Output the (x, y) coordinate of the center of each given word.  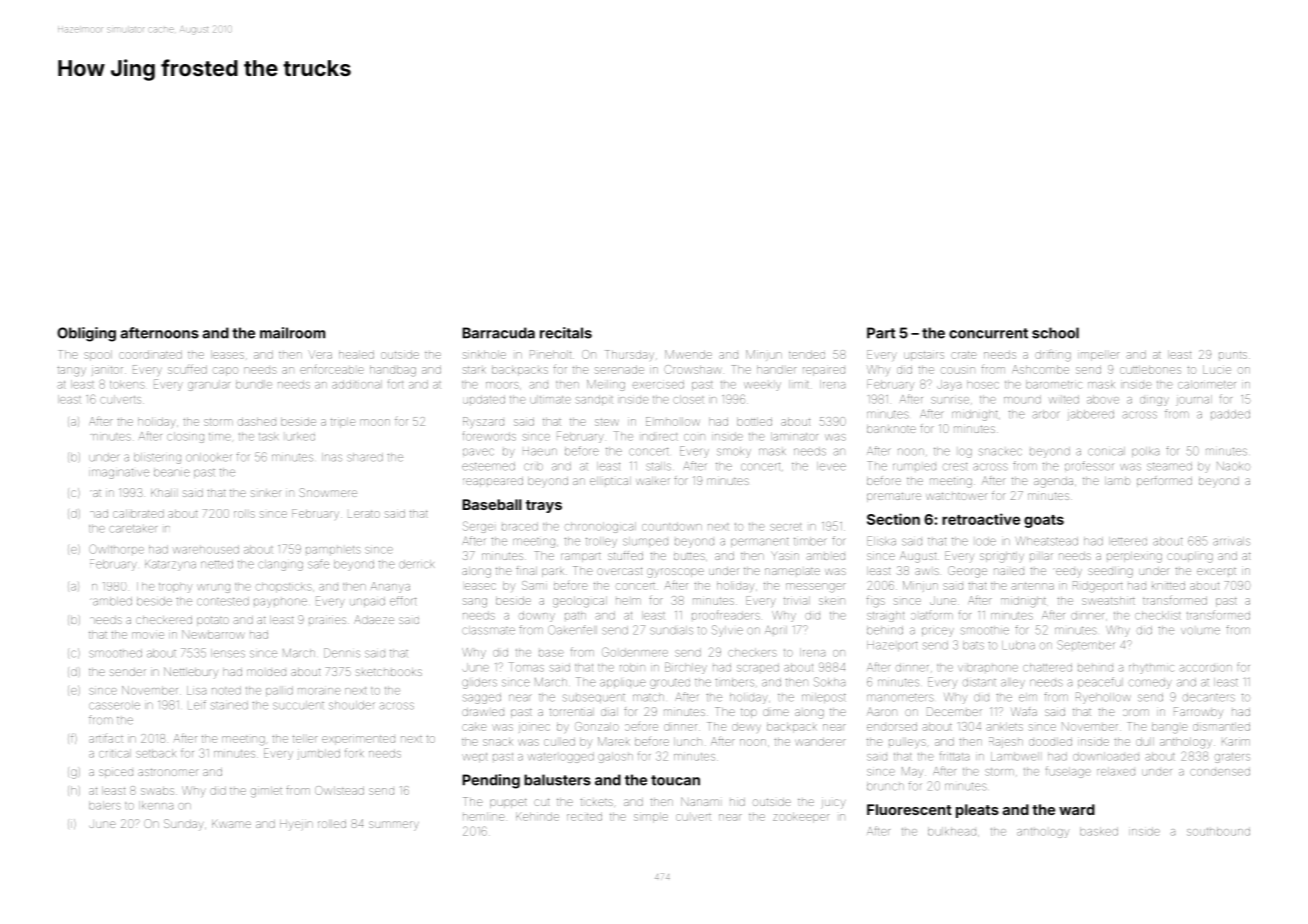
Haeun (540, 451)
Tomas (526, 667)
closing (185, 437)
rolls (244, 513)
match (648, 697)
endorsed (892, 726)
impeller (1098, 355)
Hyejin (296, 825)
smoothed (115, 653)
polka (1145, 452)
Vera (320, 354)
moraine (319, 691)
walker (653, 481)
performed (1164, 481)
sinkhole (484, 354)
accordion (1205, 668)
